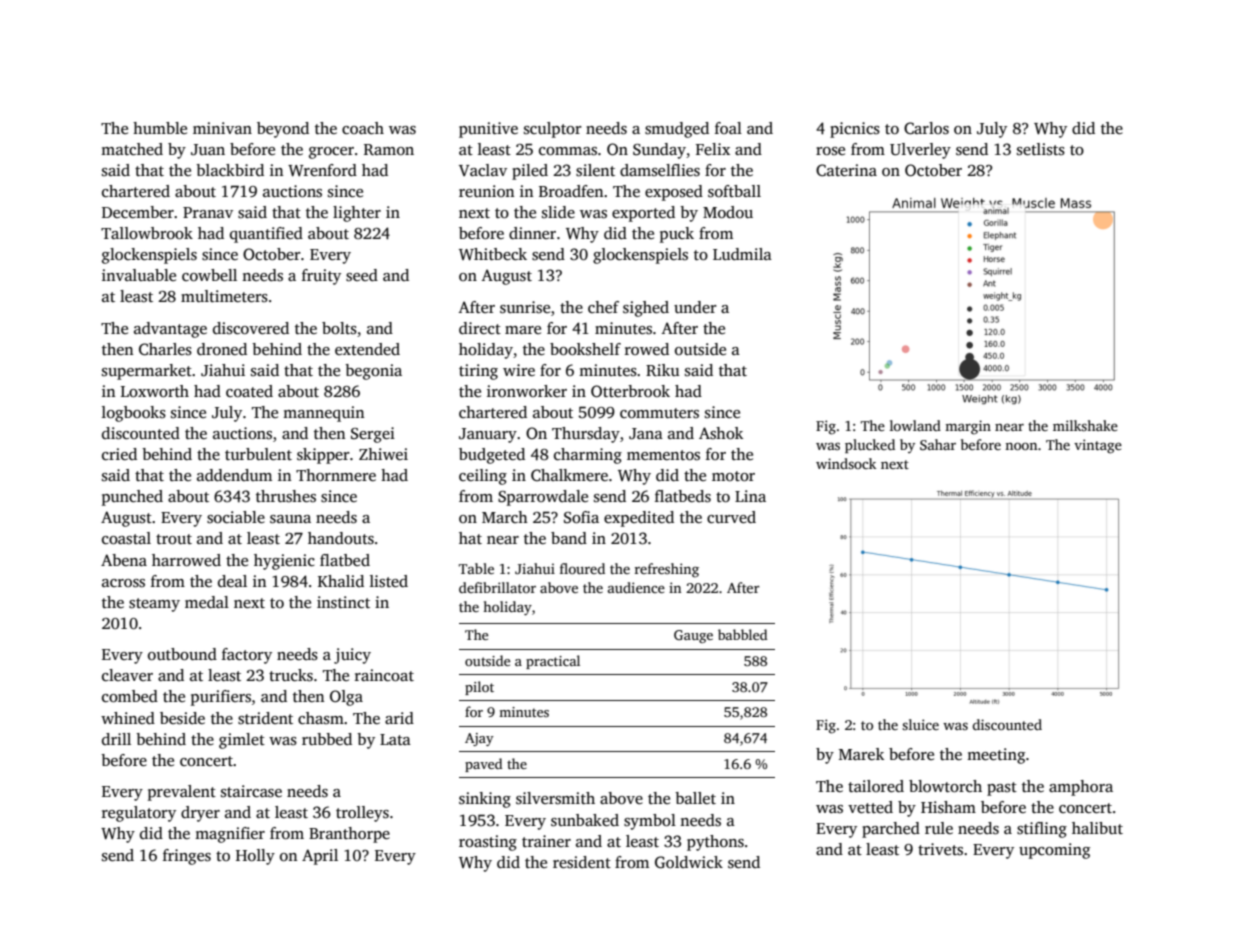 Image resolution: width=1233 pixels, height=952 pixels. I want to click on Ludmila, so click(742, 254).
